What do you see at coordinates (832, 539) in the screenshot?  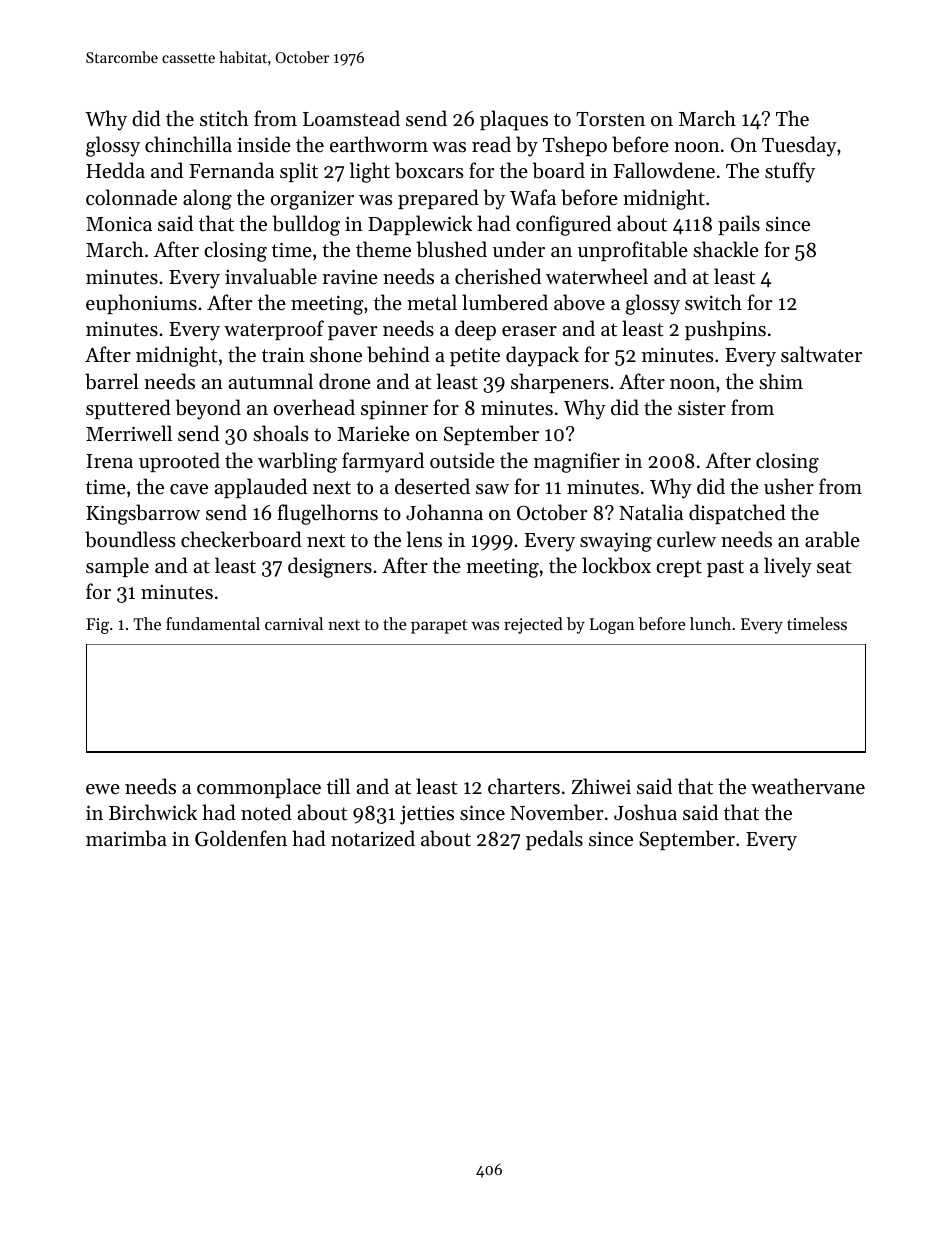 I see `arable` at bounding box center [832, 539].
